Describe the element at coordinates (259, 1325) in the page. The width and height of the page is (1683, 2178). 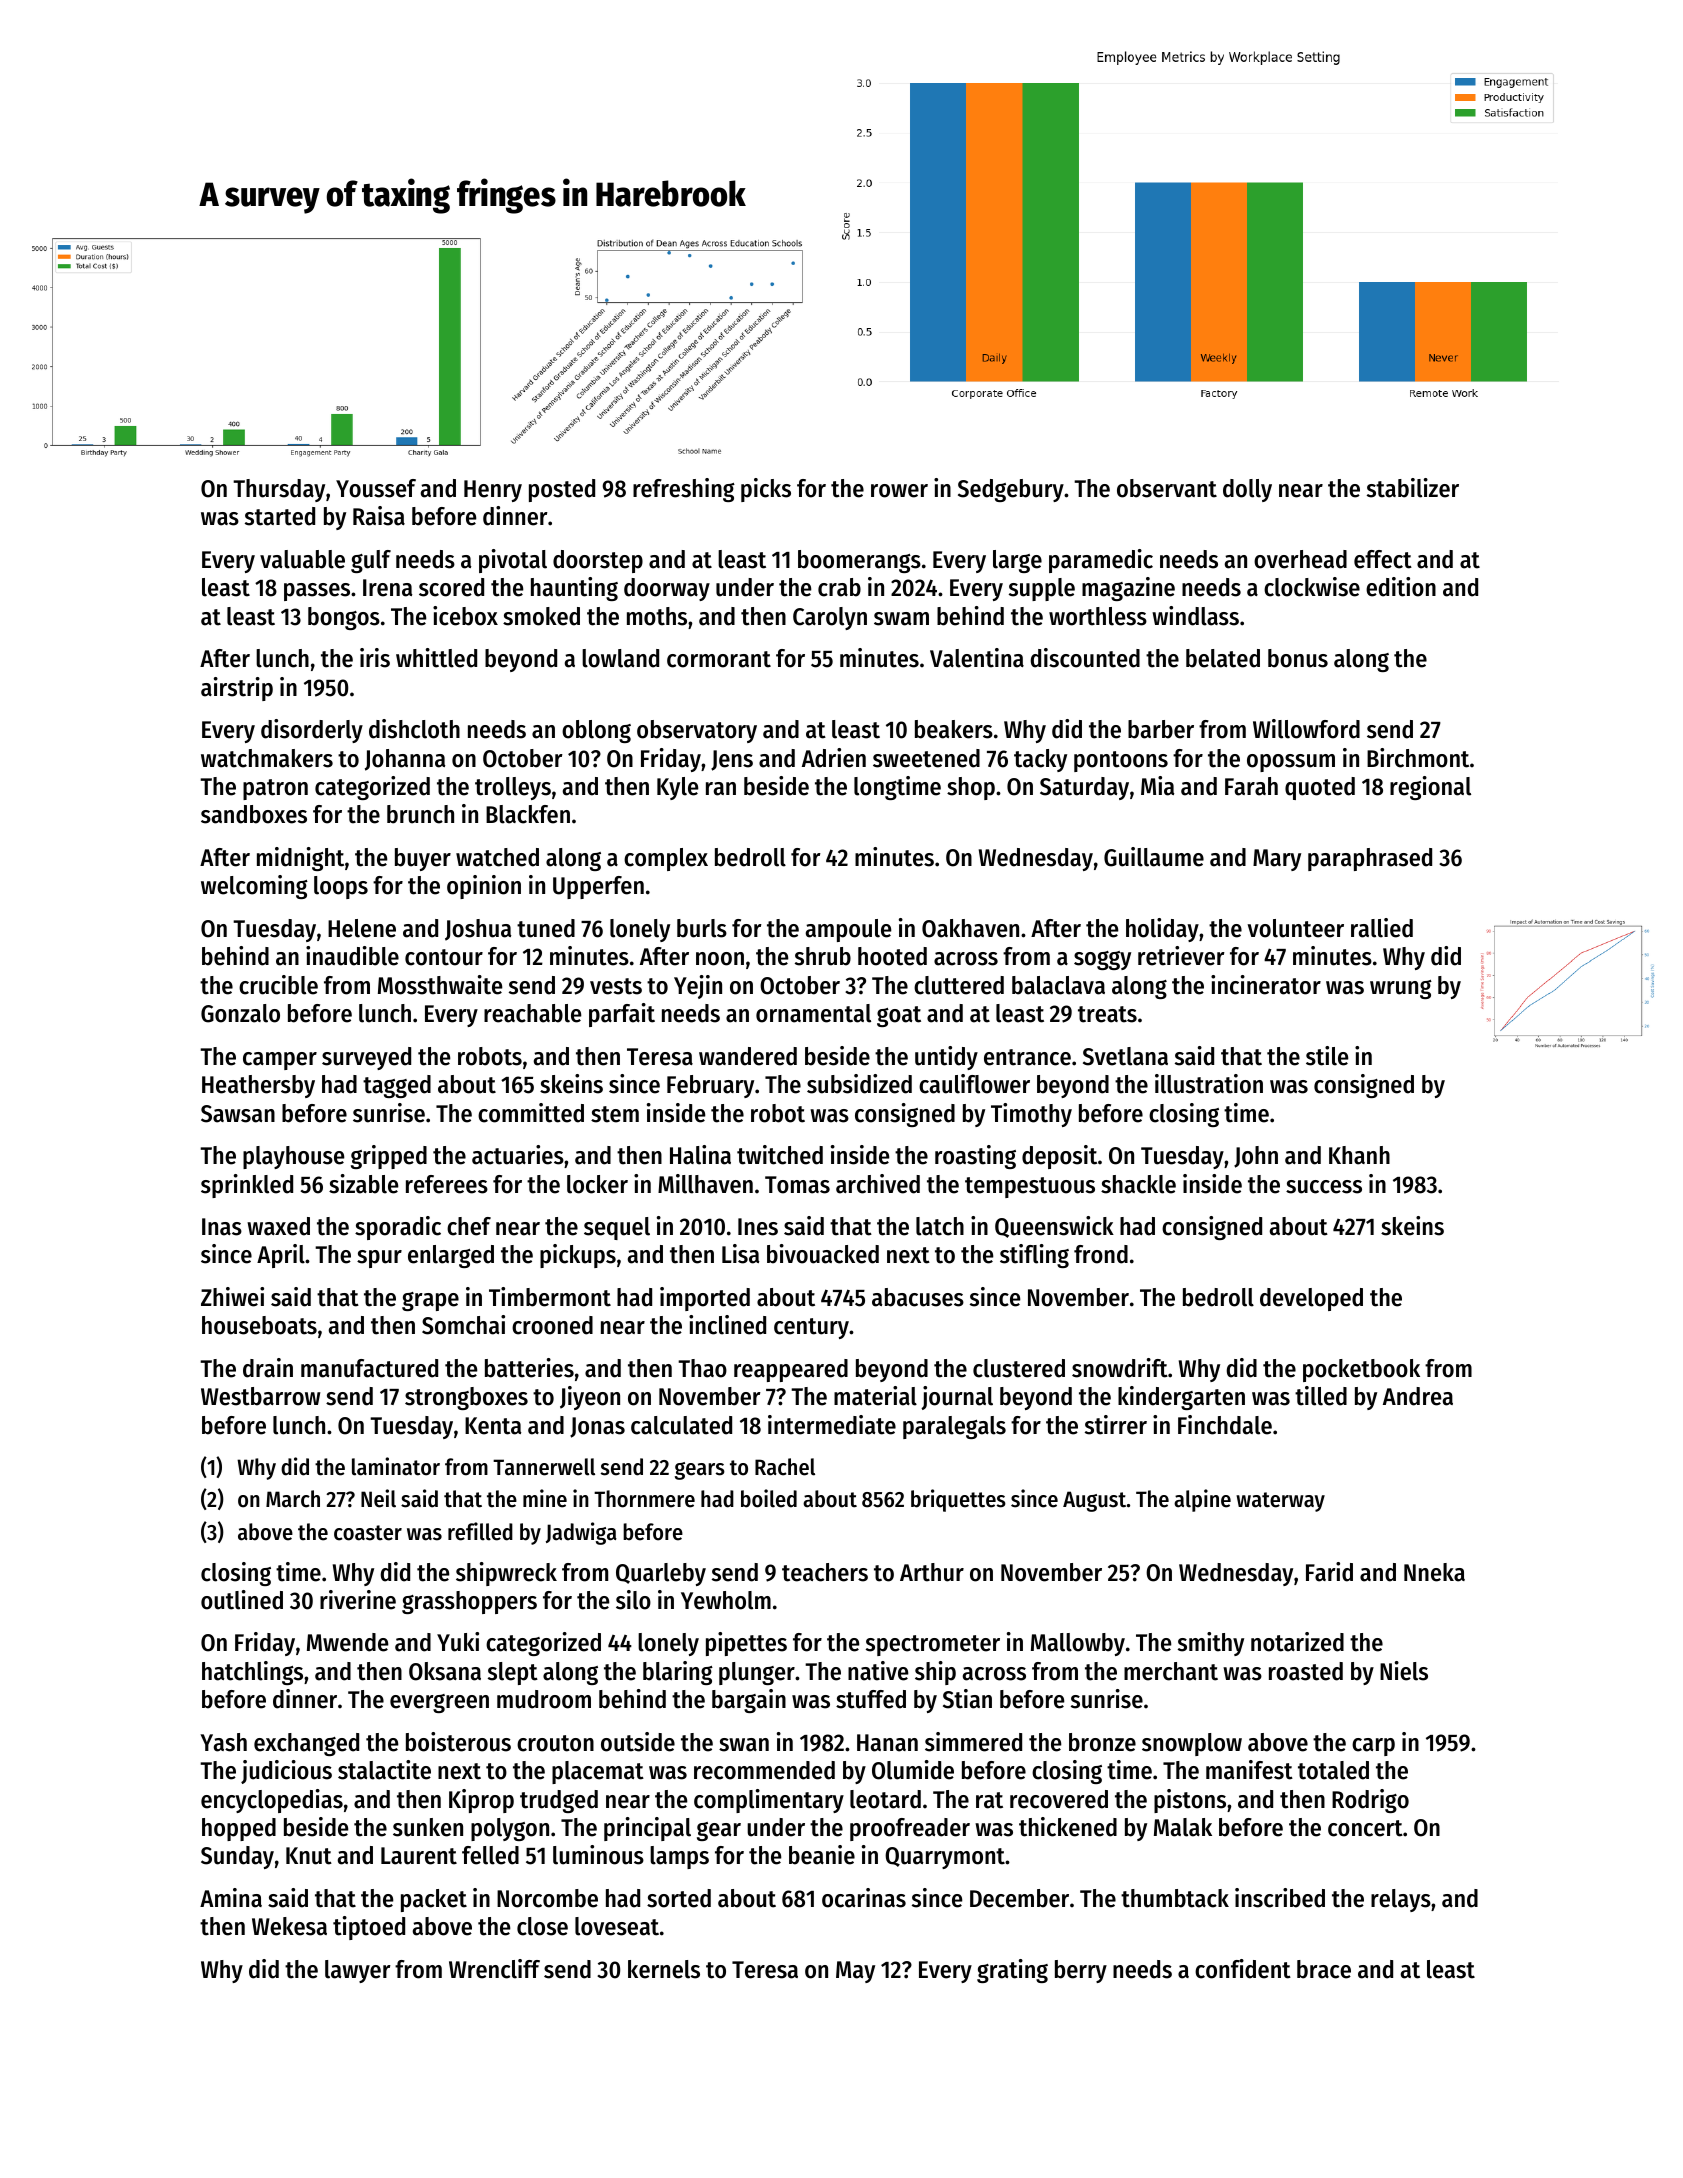
I see `houseboats` at that location.
